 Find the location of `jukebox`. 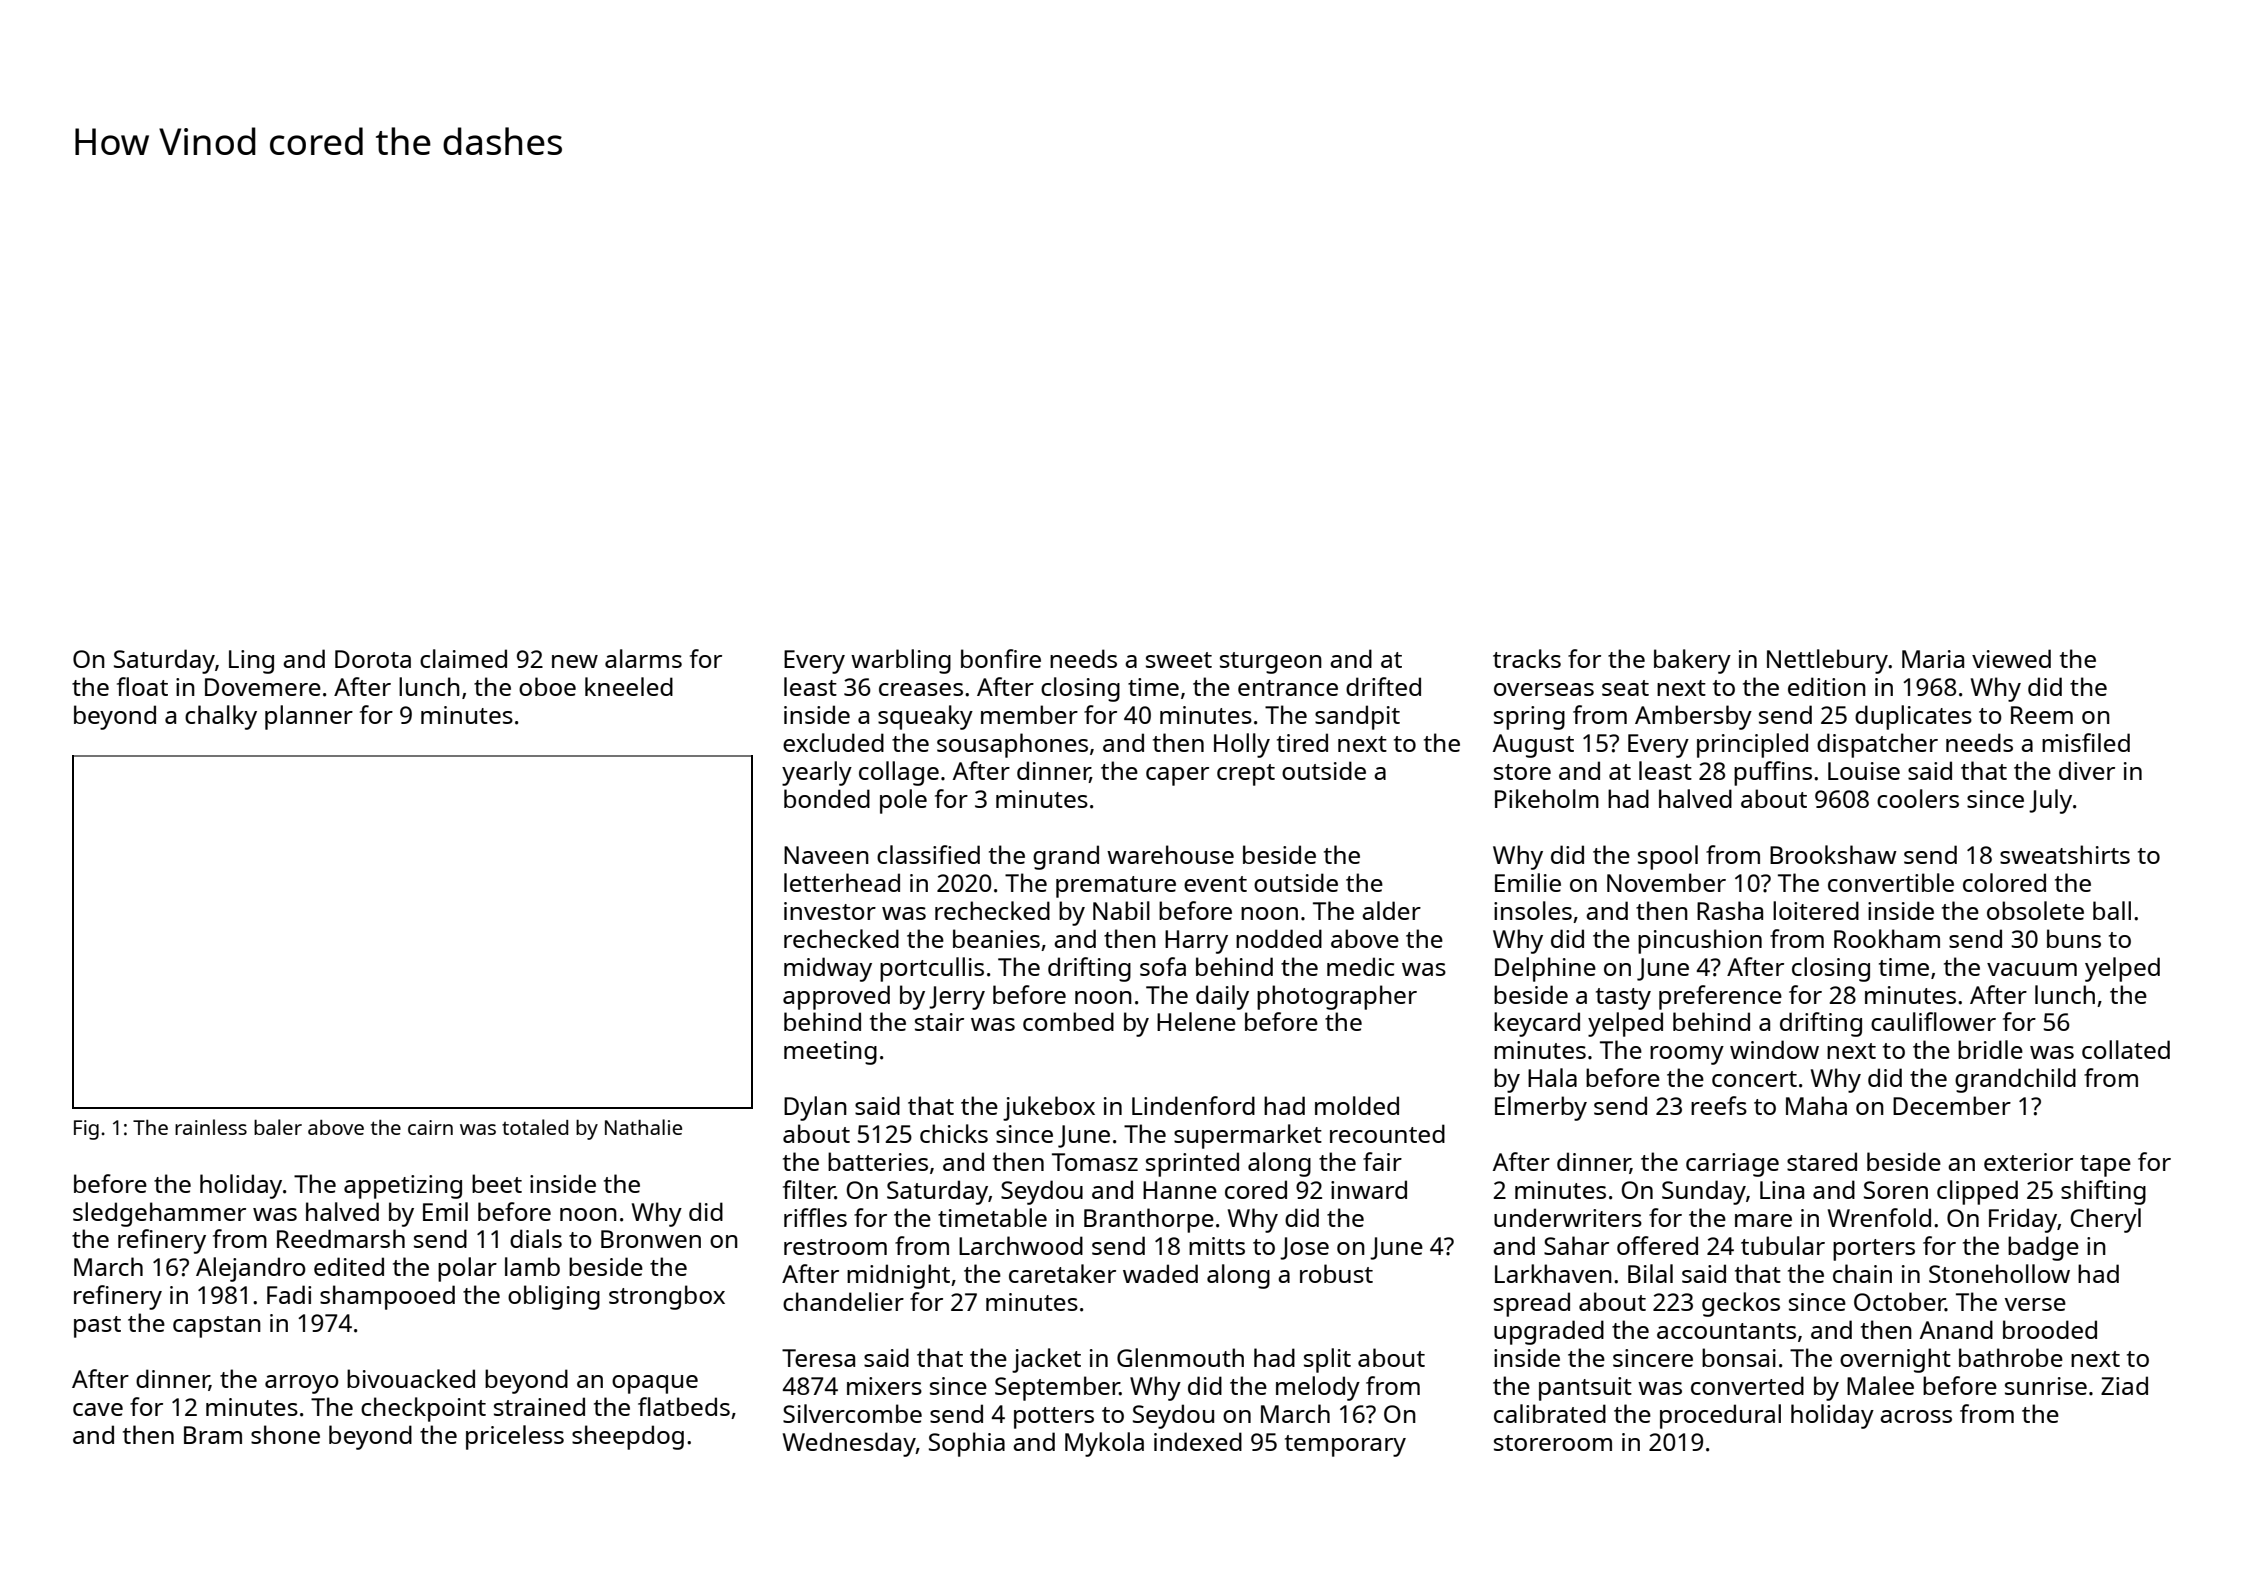

jukebox is located at coordinates (1049, 1108).
